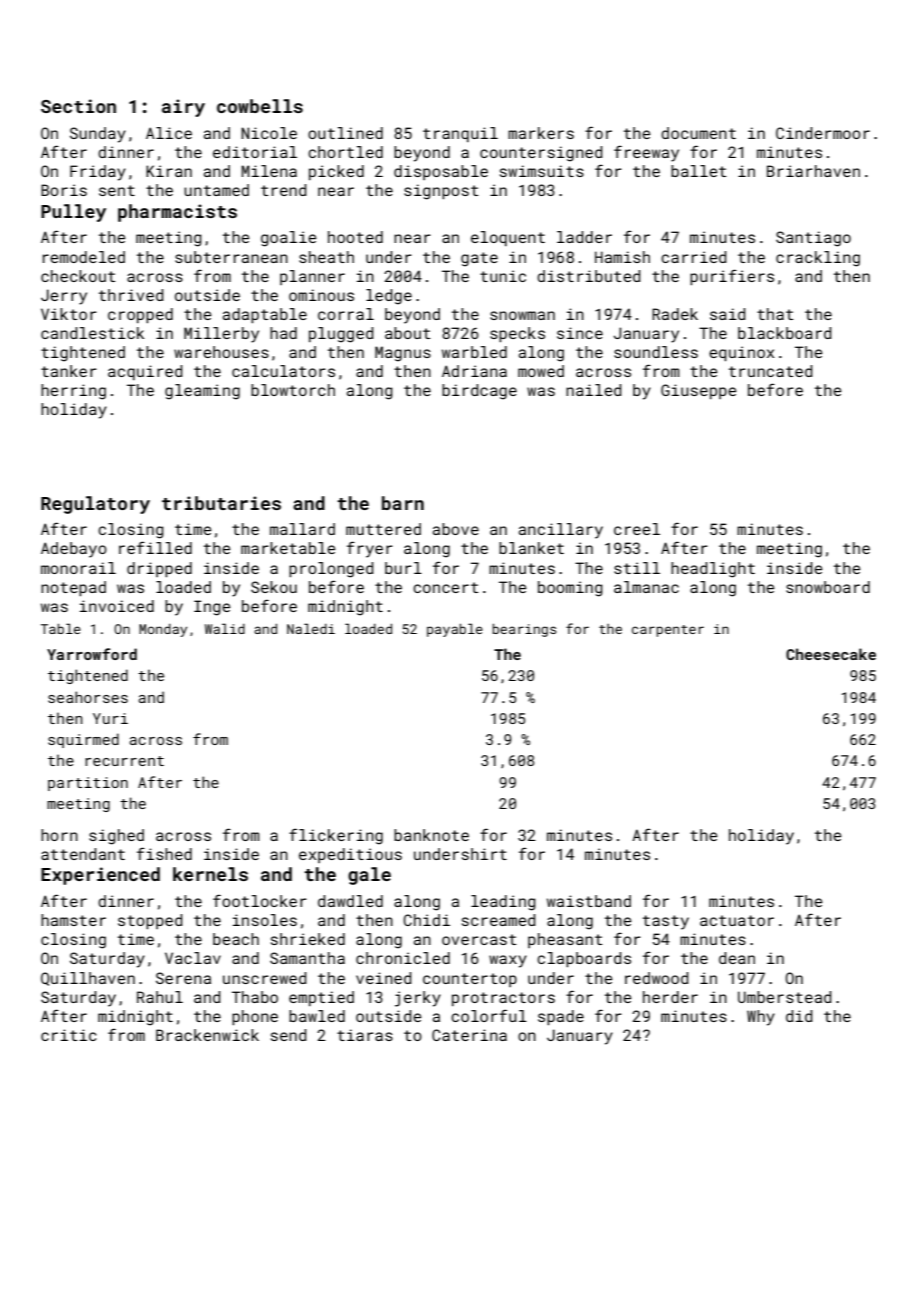 This document has width=924, height=1308. Describe the element at coordinates (460, 134) in the document. I see `tranquil` at that location.
